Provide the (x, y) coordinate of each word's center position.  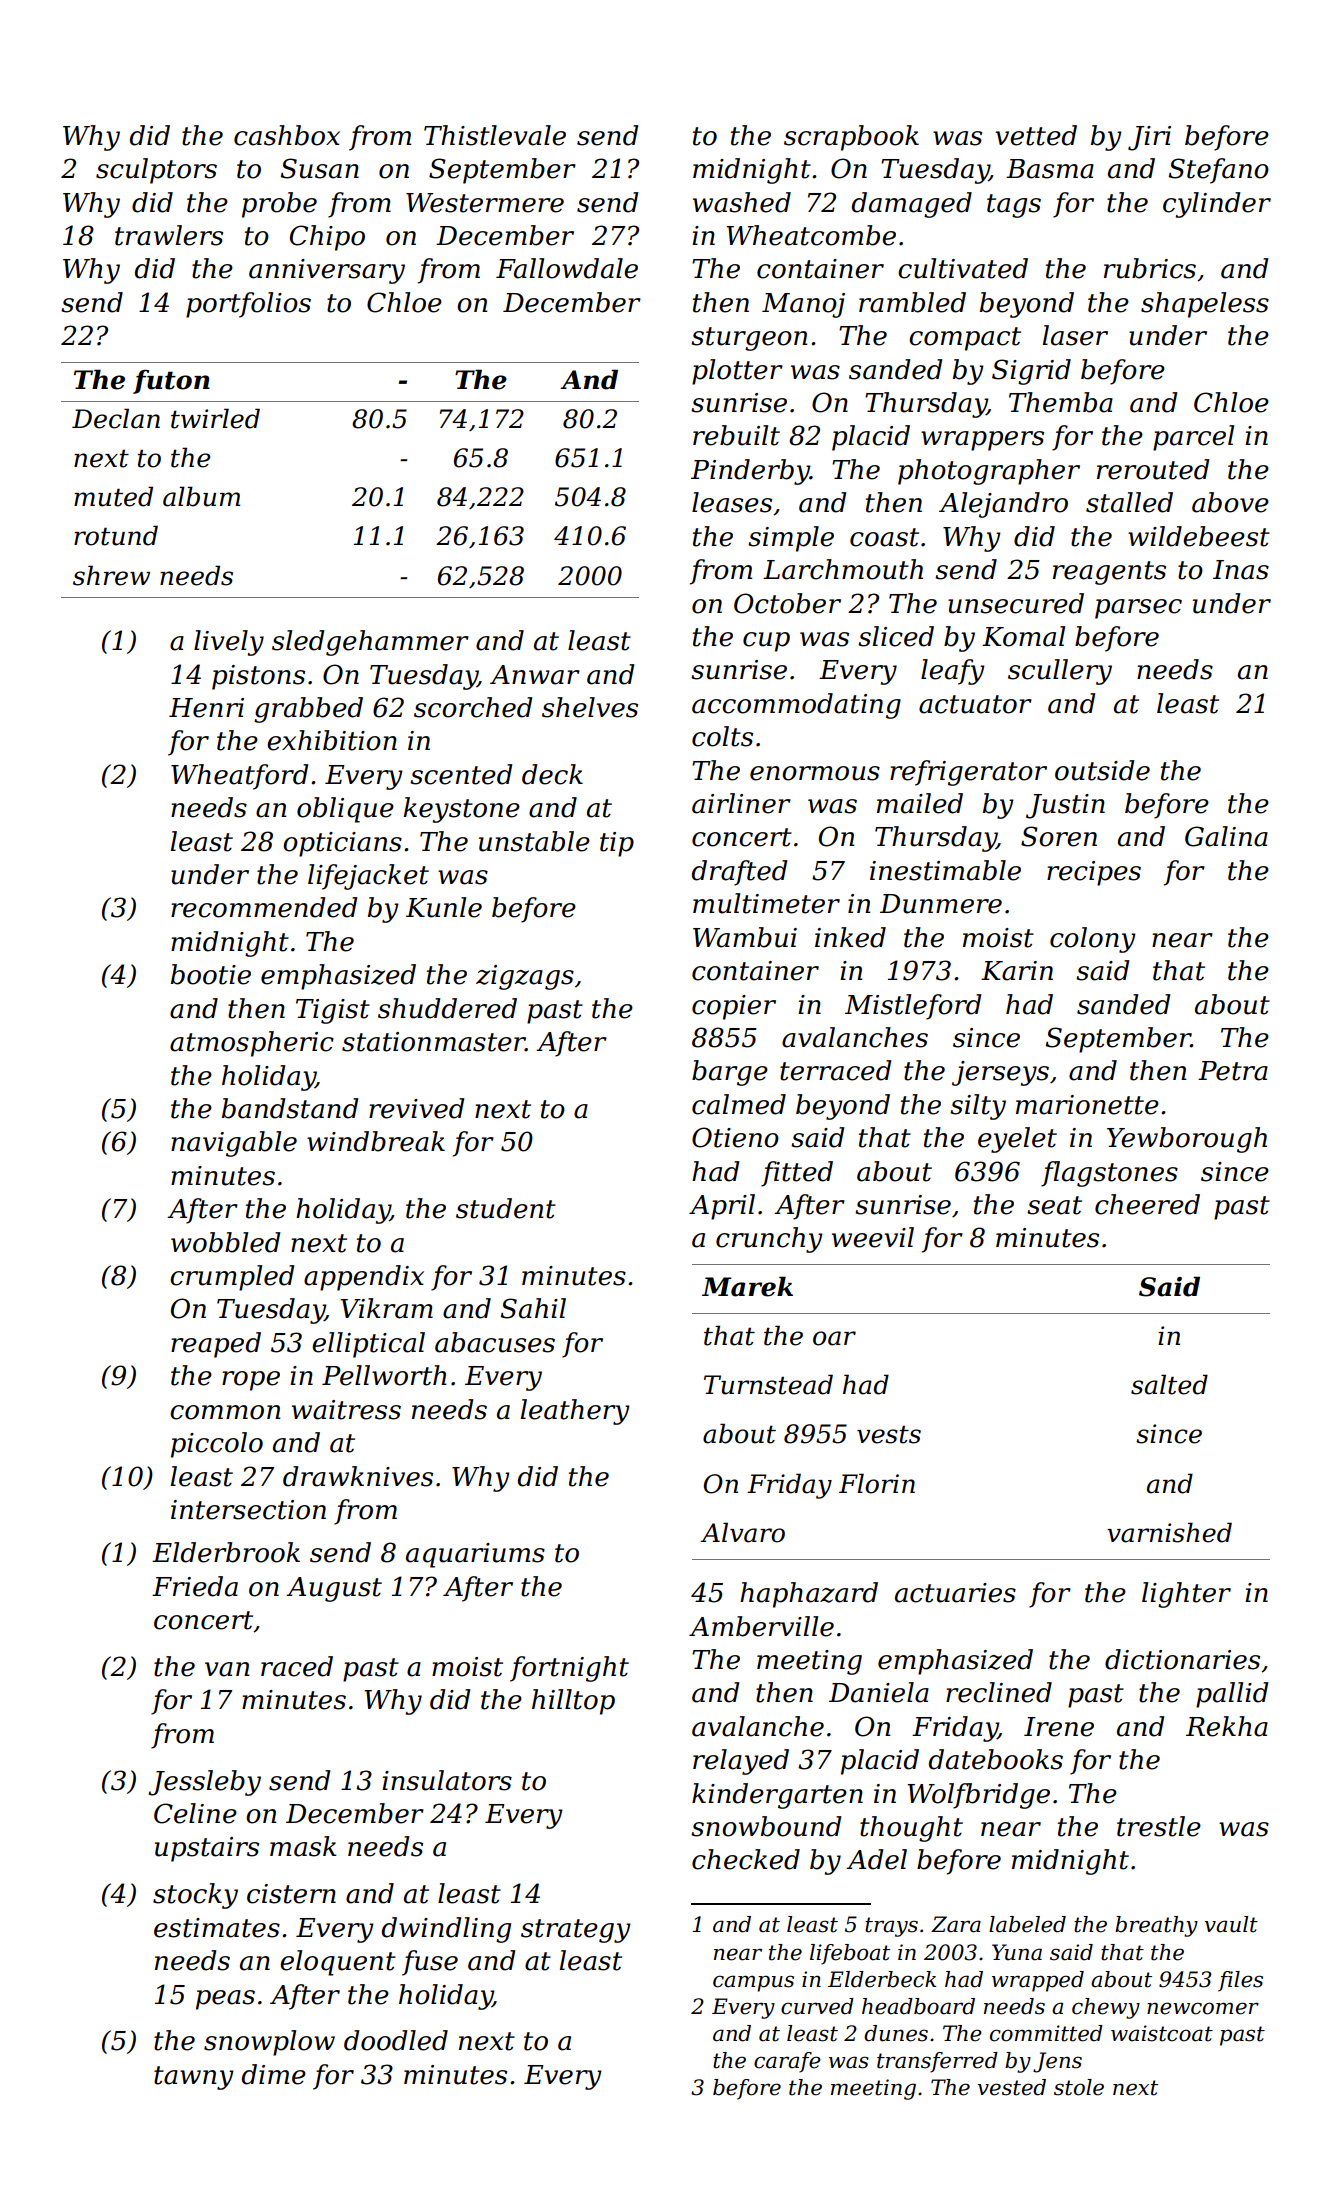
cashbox (287, 135)
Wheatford (240, 777)
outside (1102, 770)
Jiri (1149, 138)
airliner (741, 803)
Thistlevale (495, 135)
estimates (217, 1928)
